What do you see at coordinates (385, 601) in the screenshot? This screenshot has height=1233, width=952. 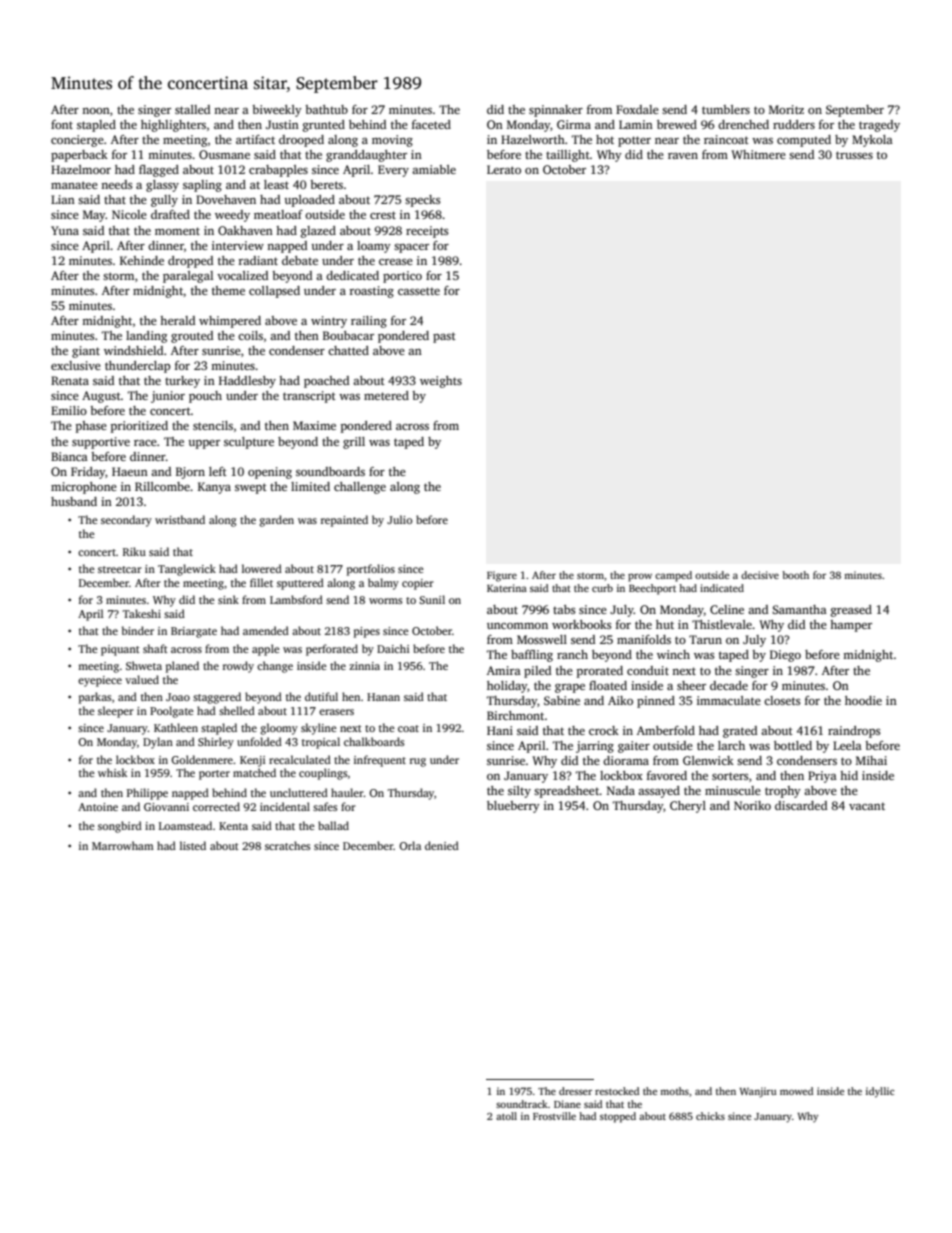 I see `worms` at bounding box center [385, 601].
